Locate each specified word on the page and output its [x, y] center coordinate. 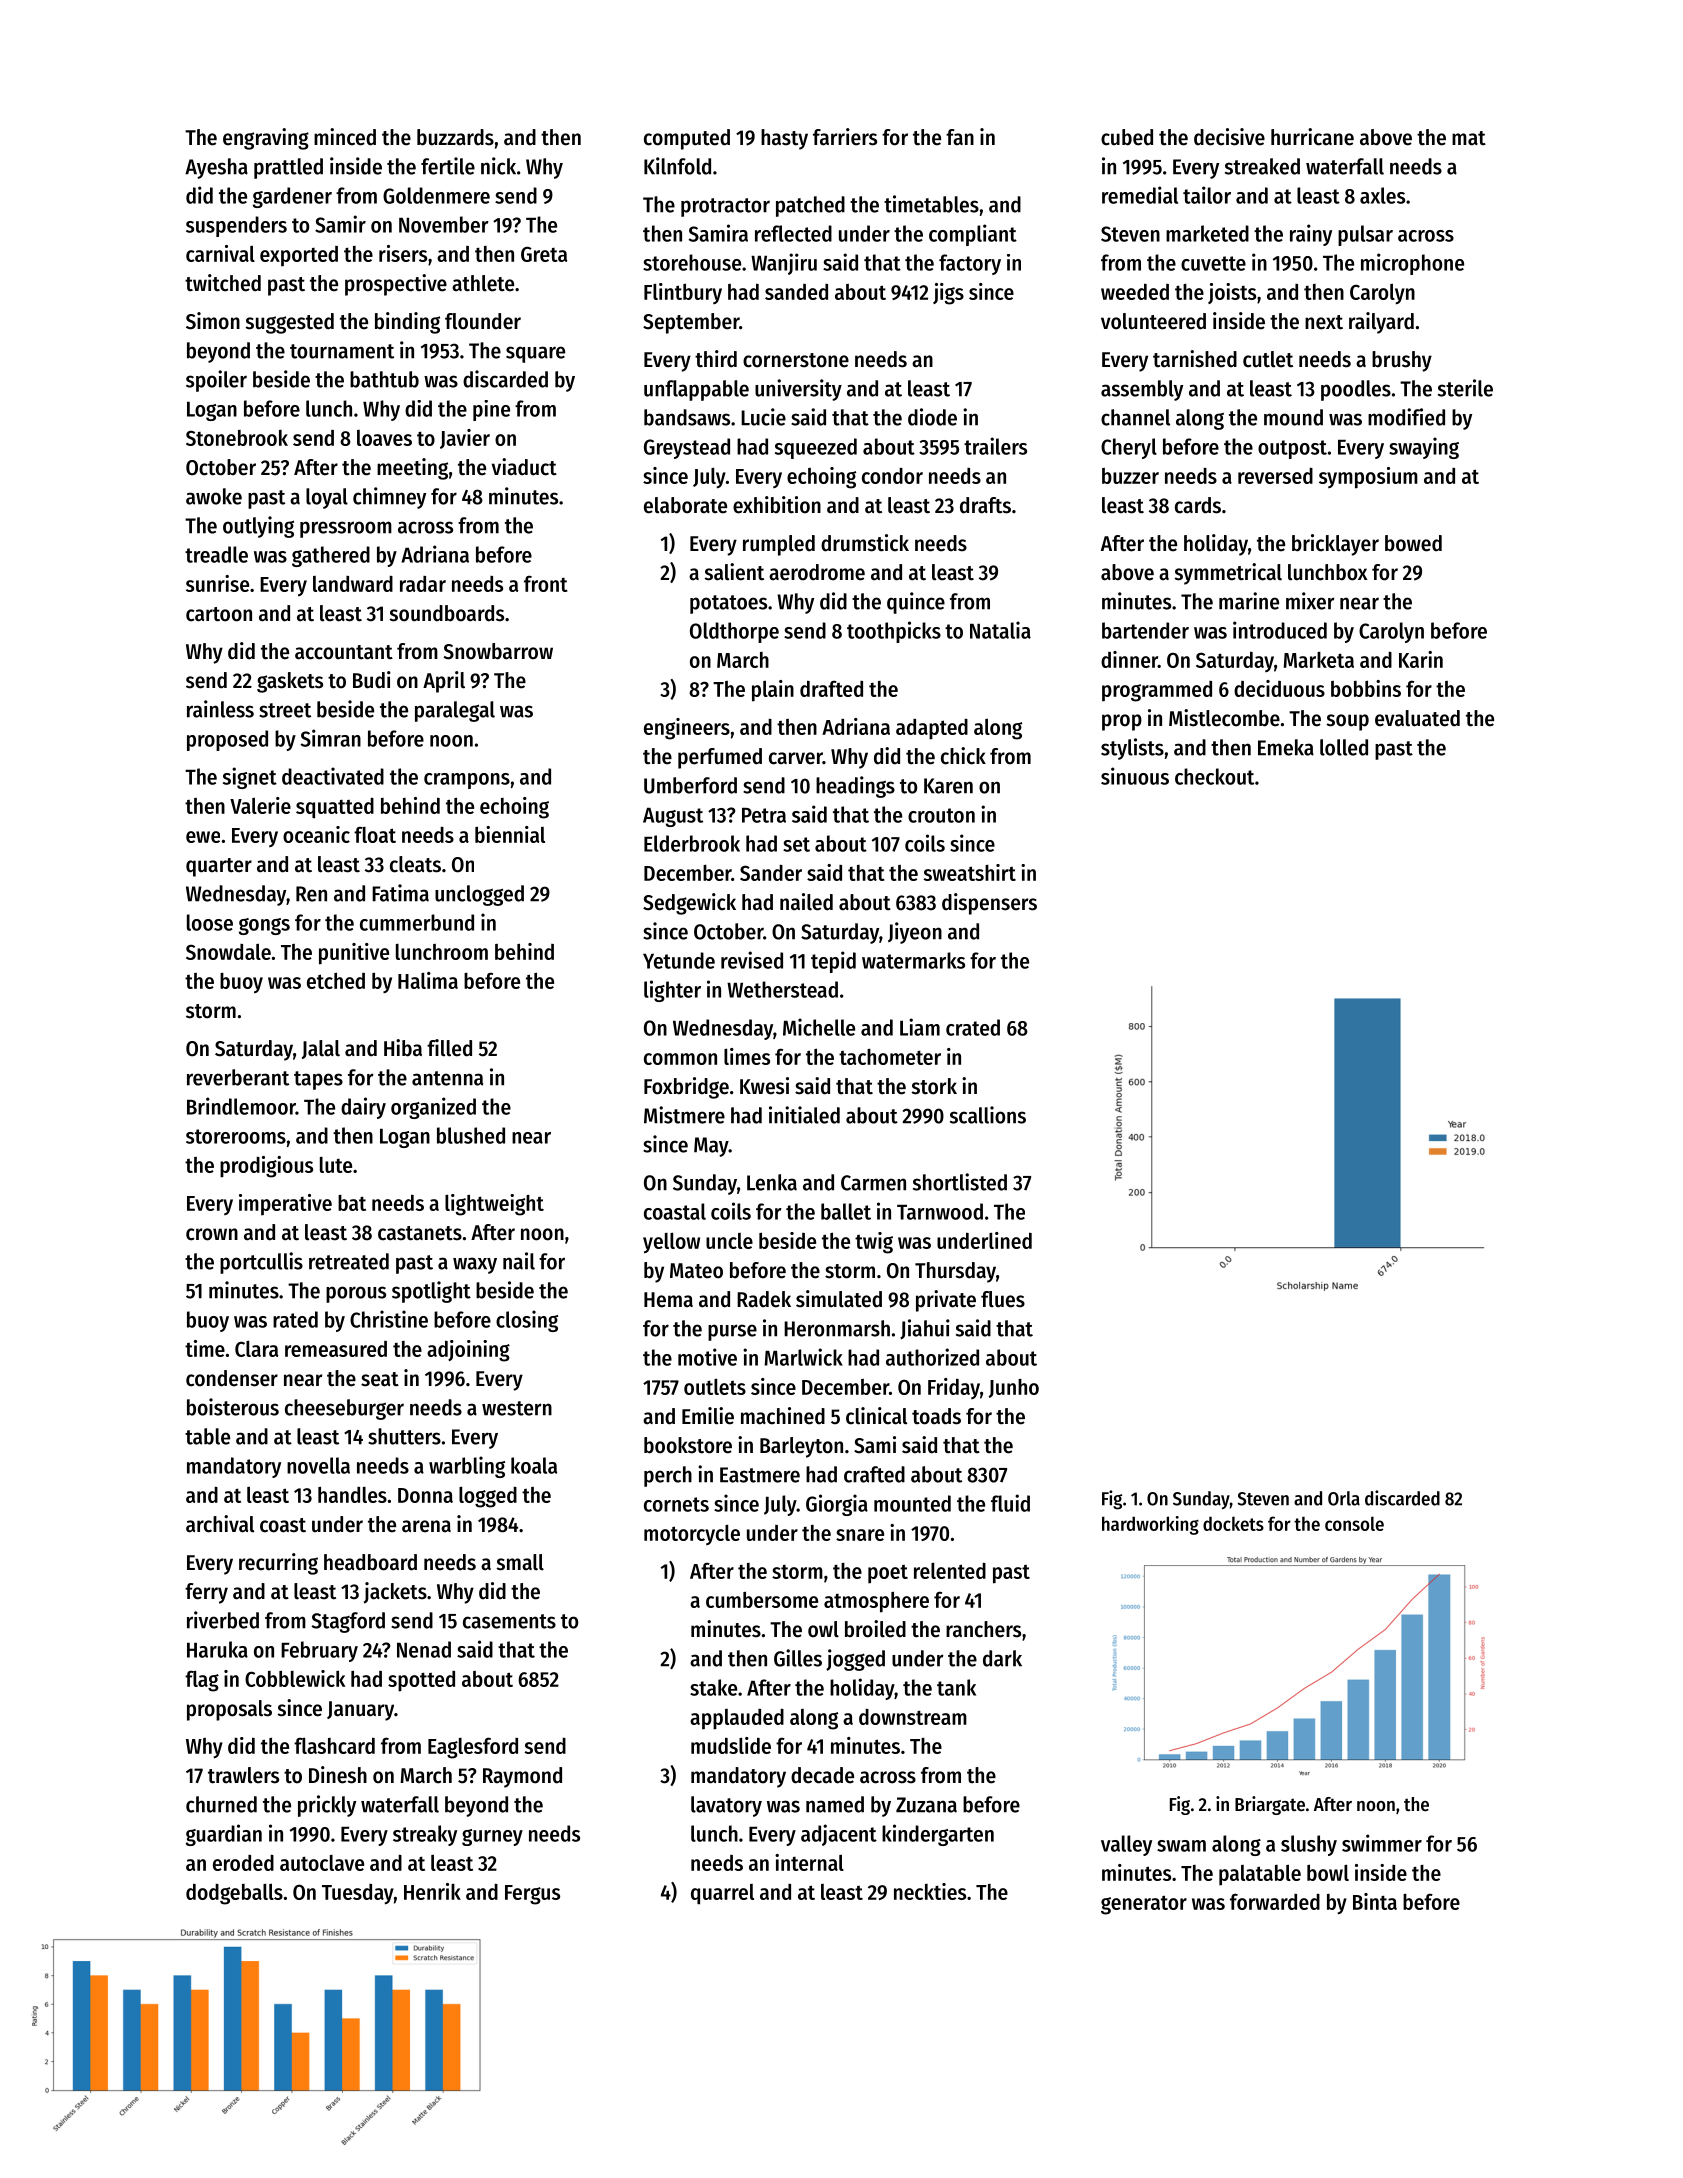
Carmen [873, 1183]
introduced [1280, 630]
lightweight [494, 1205]
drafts [985, 505]
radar [423, 584]
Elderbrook [692, 843]
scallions [988, 1115]
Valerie [260, 805]
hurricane [1312, 137]
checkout [1214, 776]
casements [509, 1621]
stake [713, 1687]
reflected [793, 233]
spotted [421, 1681]
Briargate [1270, 1805]
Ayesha [216, 168]
